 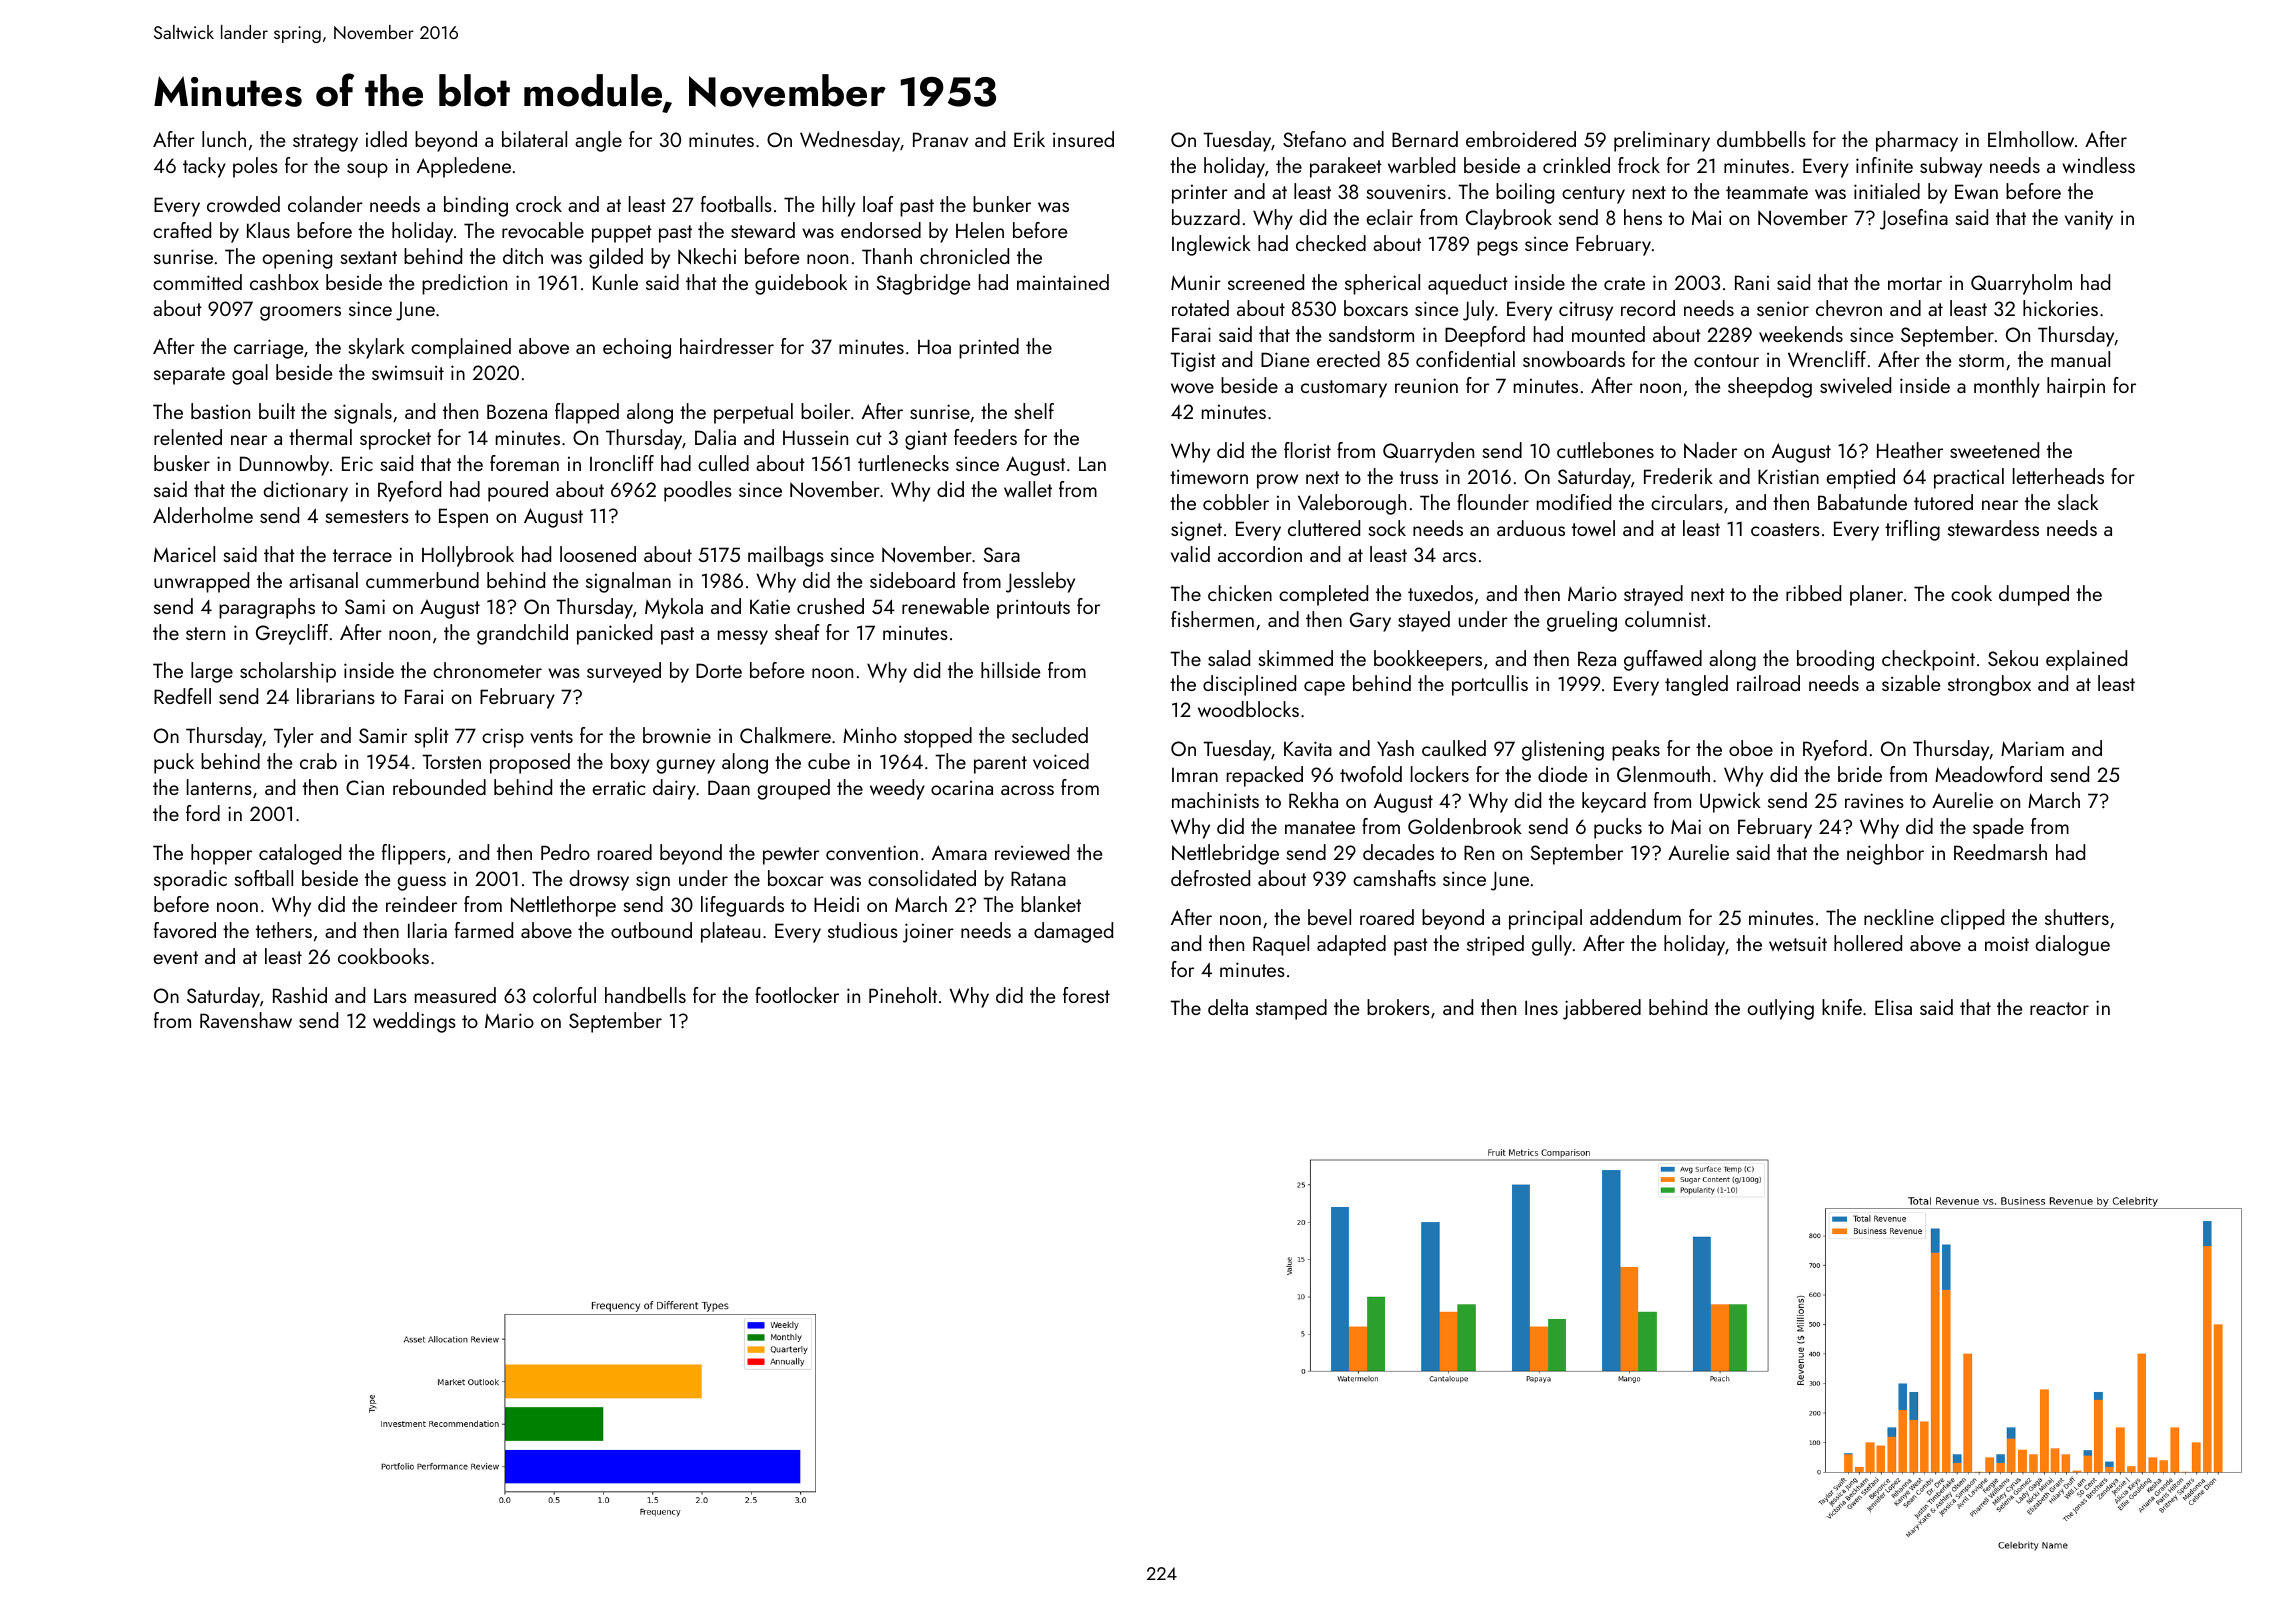 What do you see at coordinates (1914, 219) in the screenshot?
I see `Josefina` at bounding box center [1914, 219].
